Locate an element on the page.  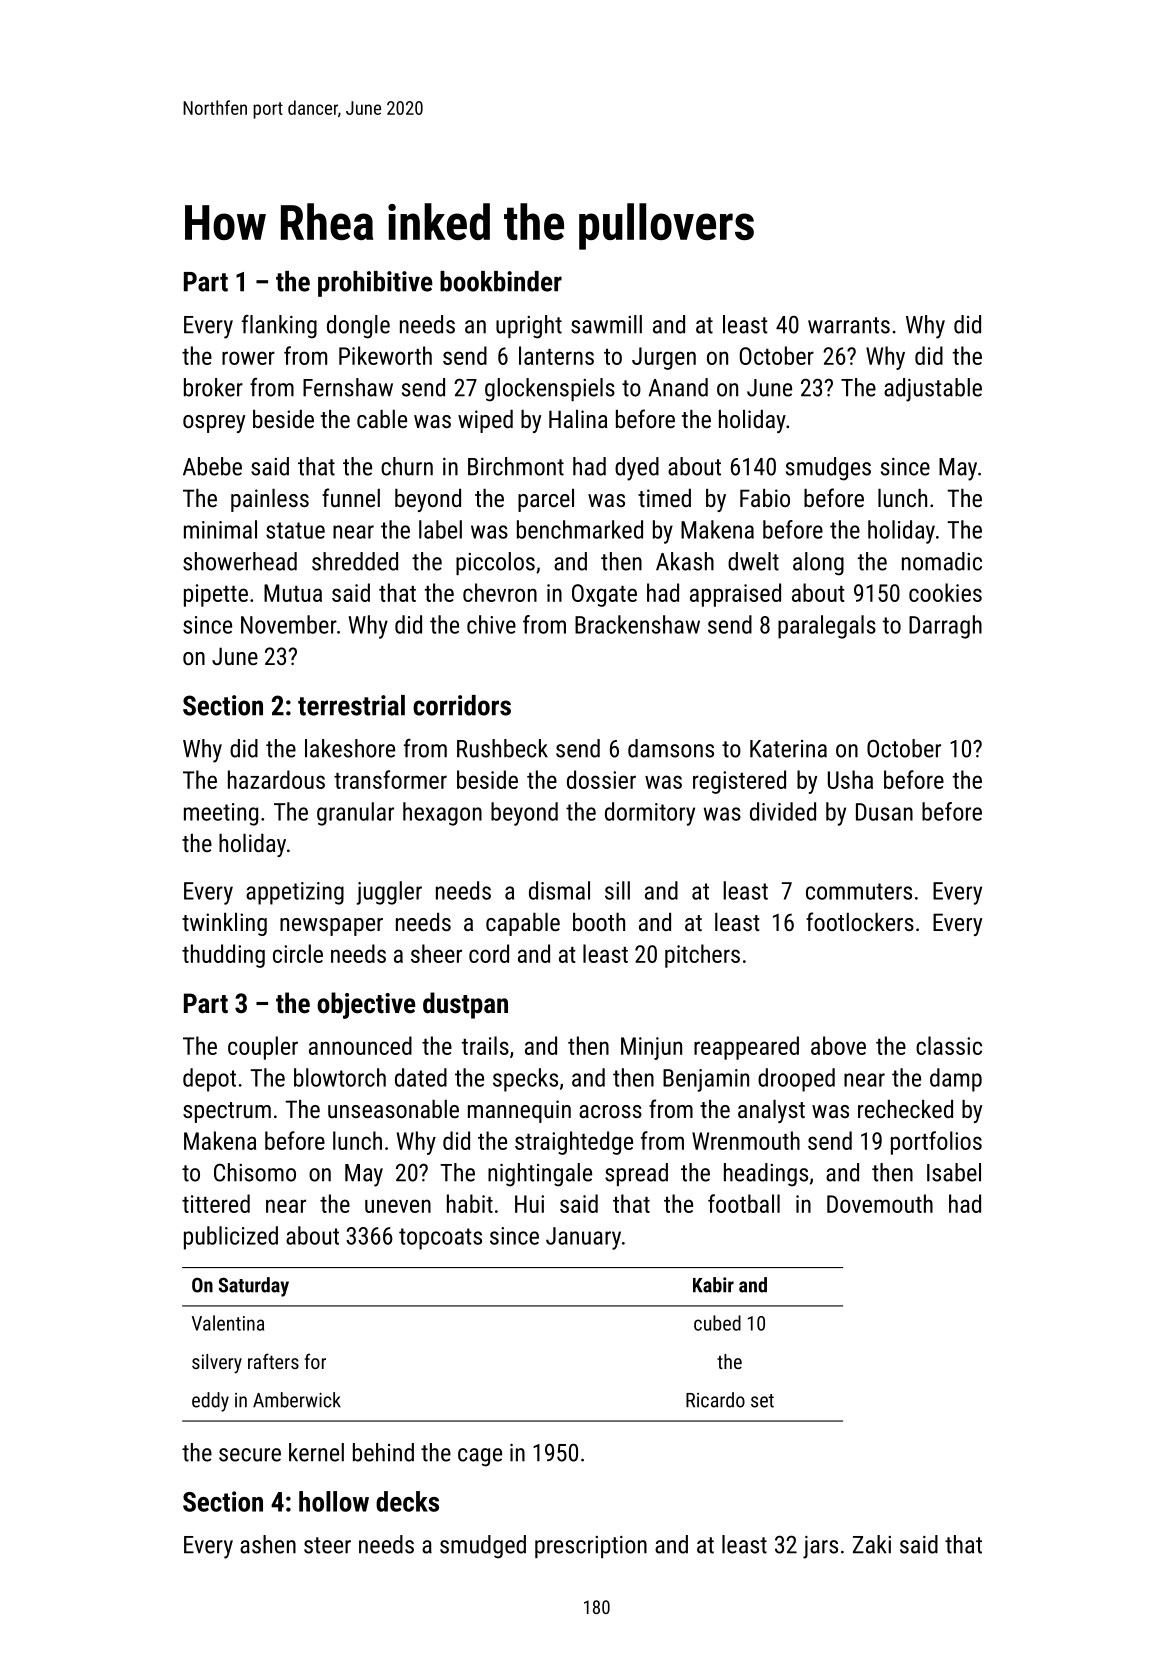
Zaki is located at coordinates (872, 1544).
